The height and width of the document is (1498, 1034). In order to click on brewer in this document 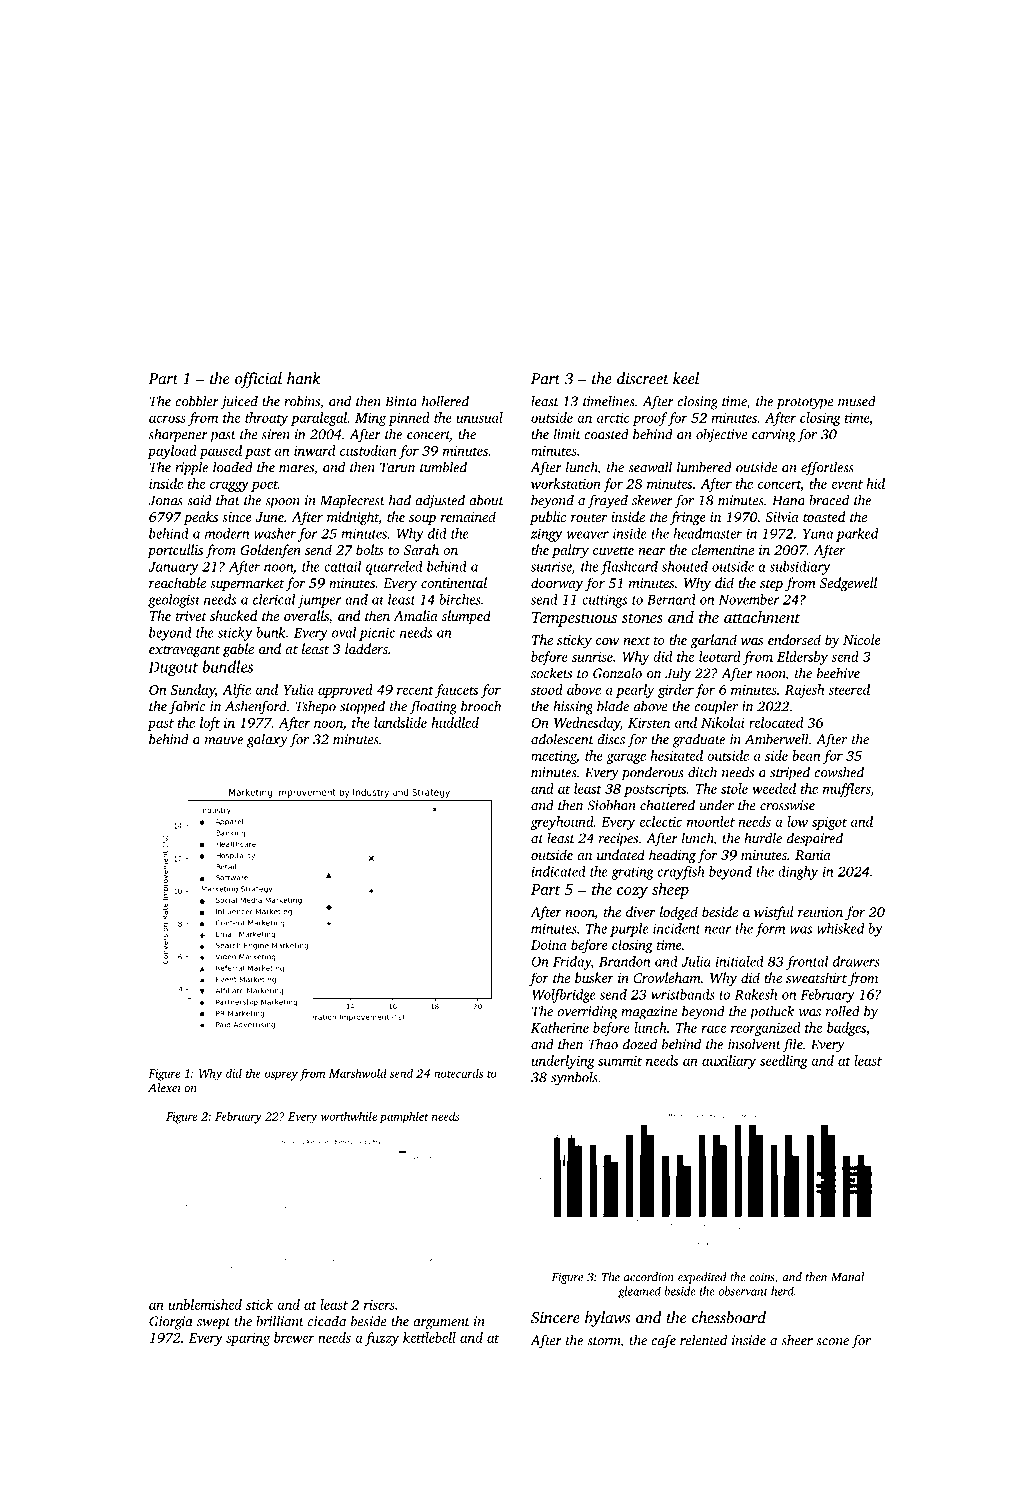, I will do `click(294, 1337)`.
